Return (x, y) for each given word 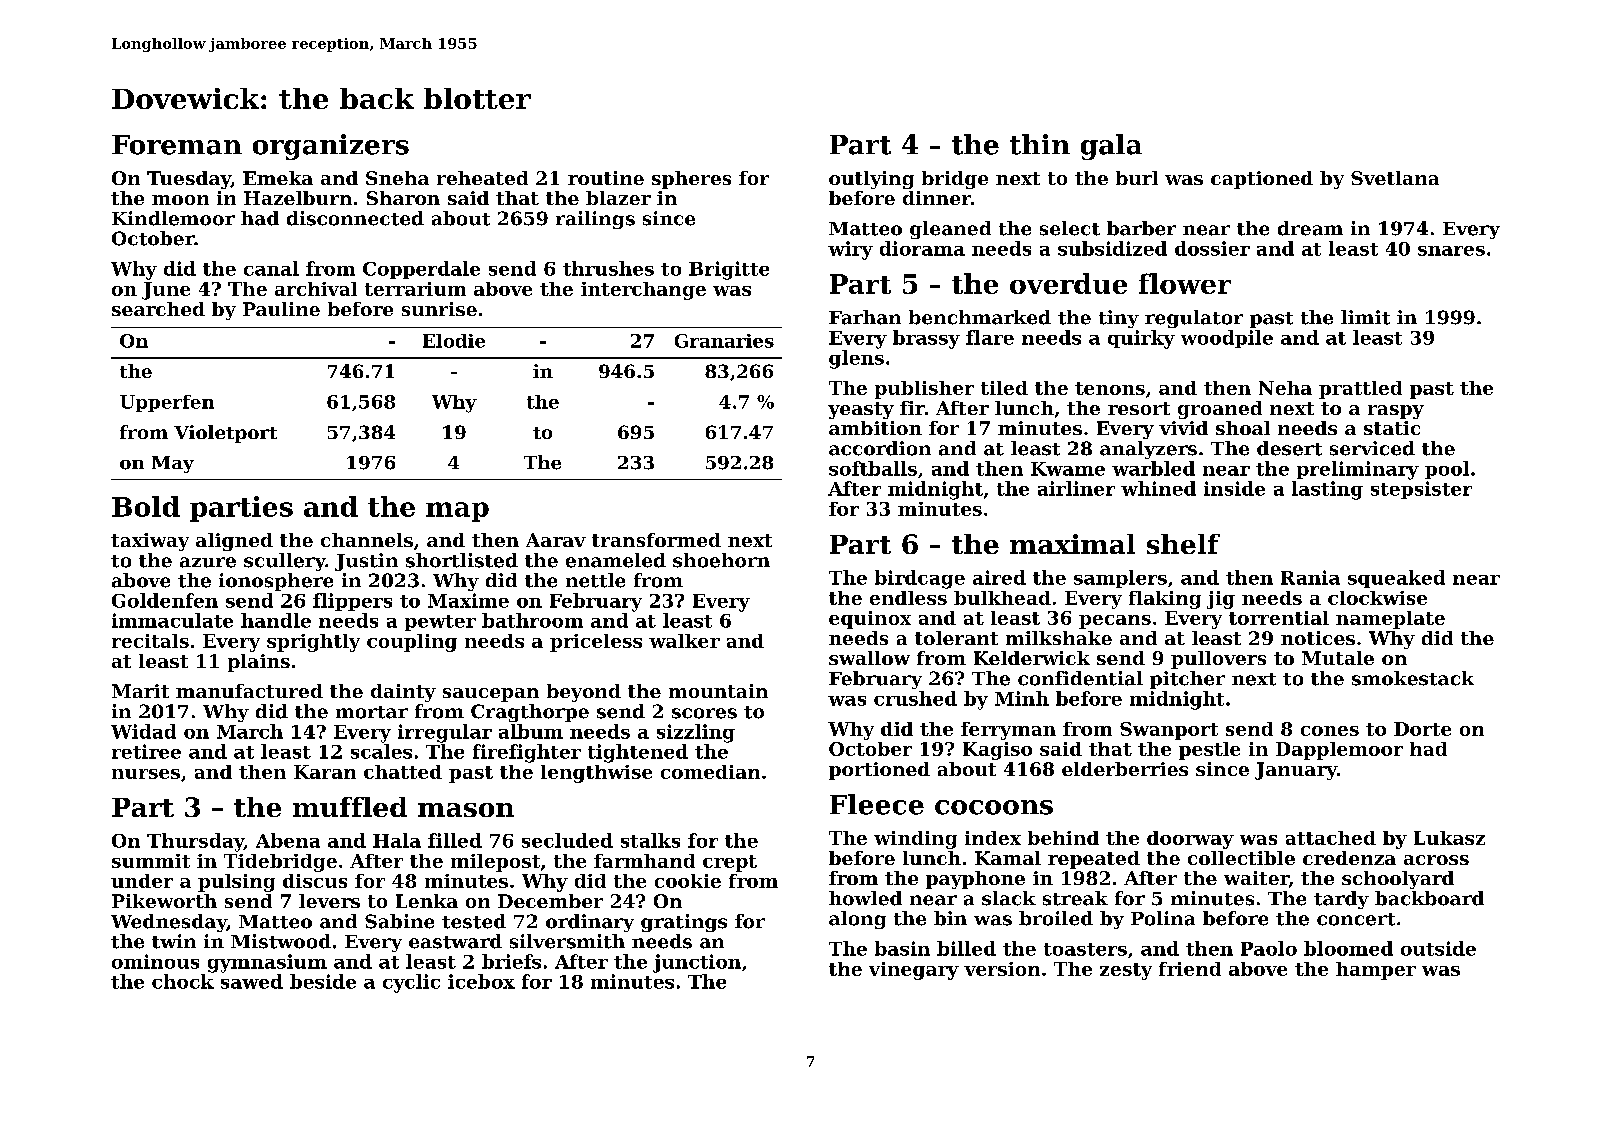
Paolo (1269, 948)
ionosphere (276, 582)
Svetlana (1395, 178)
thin (1040, 144)
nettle (595, 580)
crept (730, 863)
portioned (879, 771)
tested (474, 921)
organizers (331, 147)
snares (1451, 251)
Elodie (454, 341)
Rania (1310, 577)
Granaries (724, 341)
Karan (325, 772)
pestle (1209, 751)
